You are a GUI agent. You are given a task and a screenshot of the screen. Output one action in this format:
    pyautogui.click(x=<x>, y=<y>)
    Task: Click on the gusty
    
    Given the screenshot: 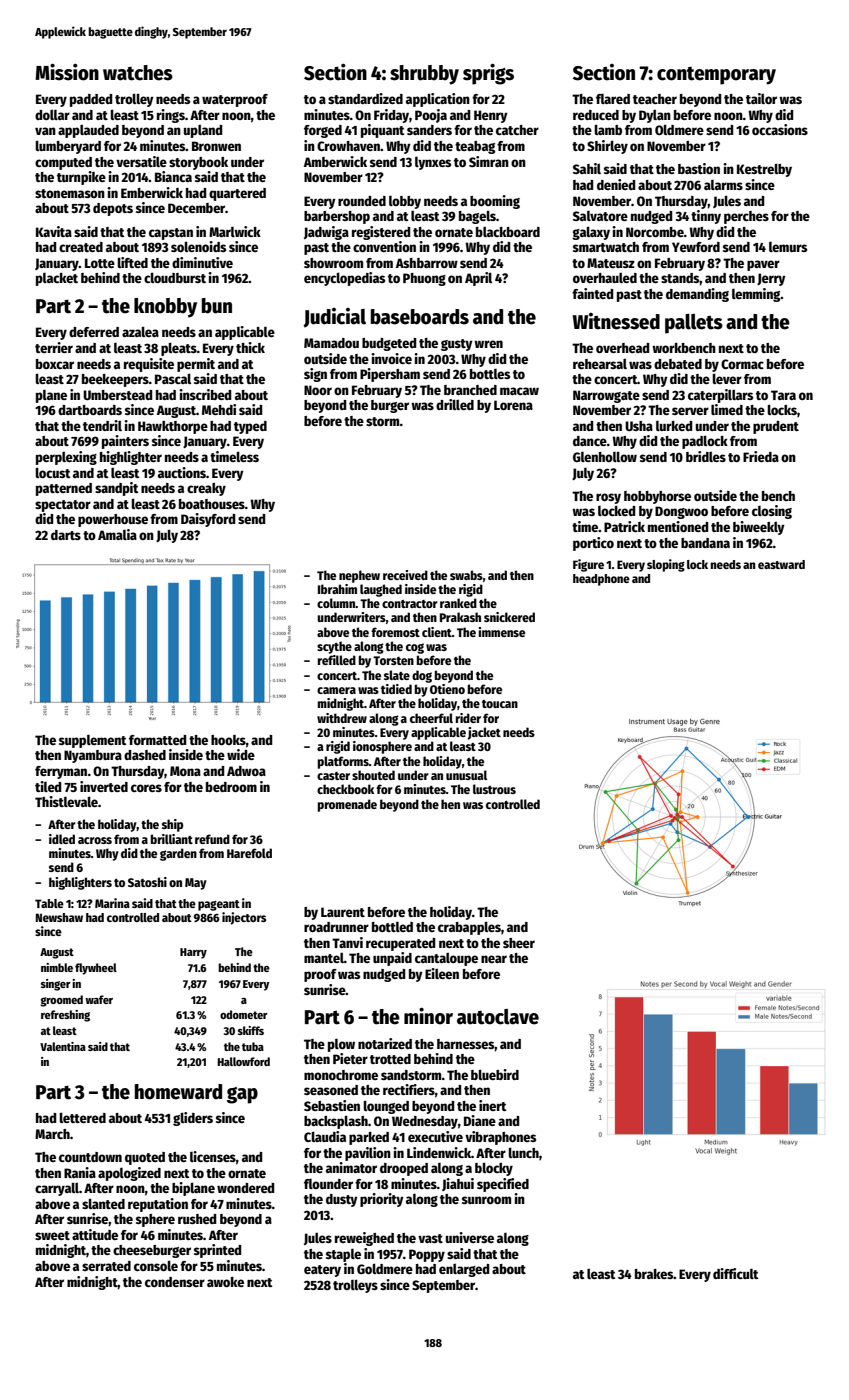 What is the action you would take?
    pyautogui.click(x=457, y=345)
